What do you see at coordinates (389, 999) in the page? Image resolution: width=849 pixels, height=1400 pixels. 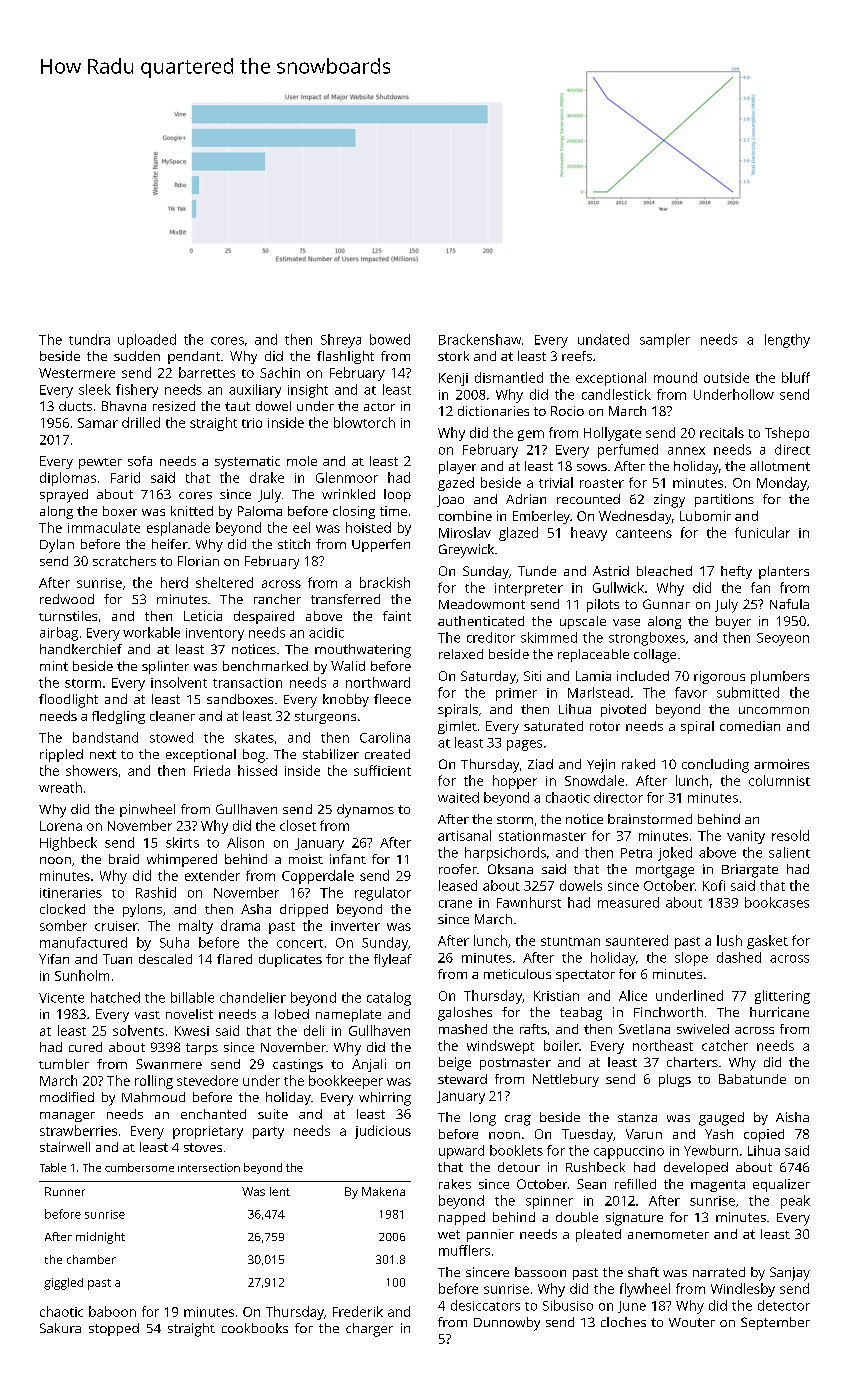 I see `catalog` at bounding box center [389, 999].
